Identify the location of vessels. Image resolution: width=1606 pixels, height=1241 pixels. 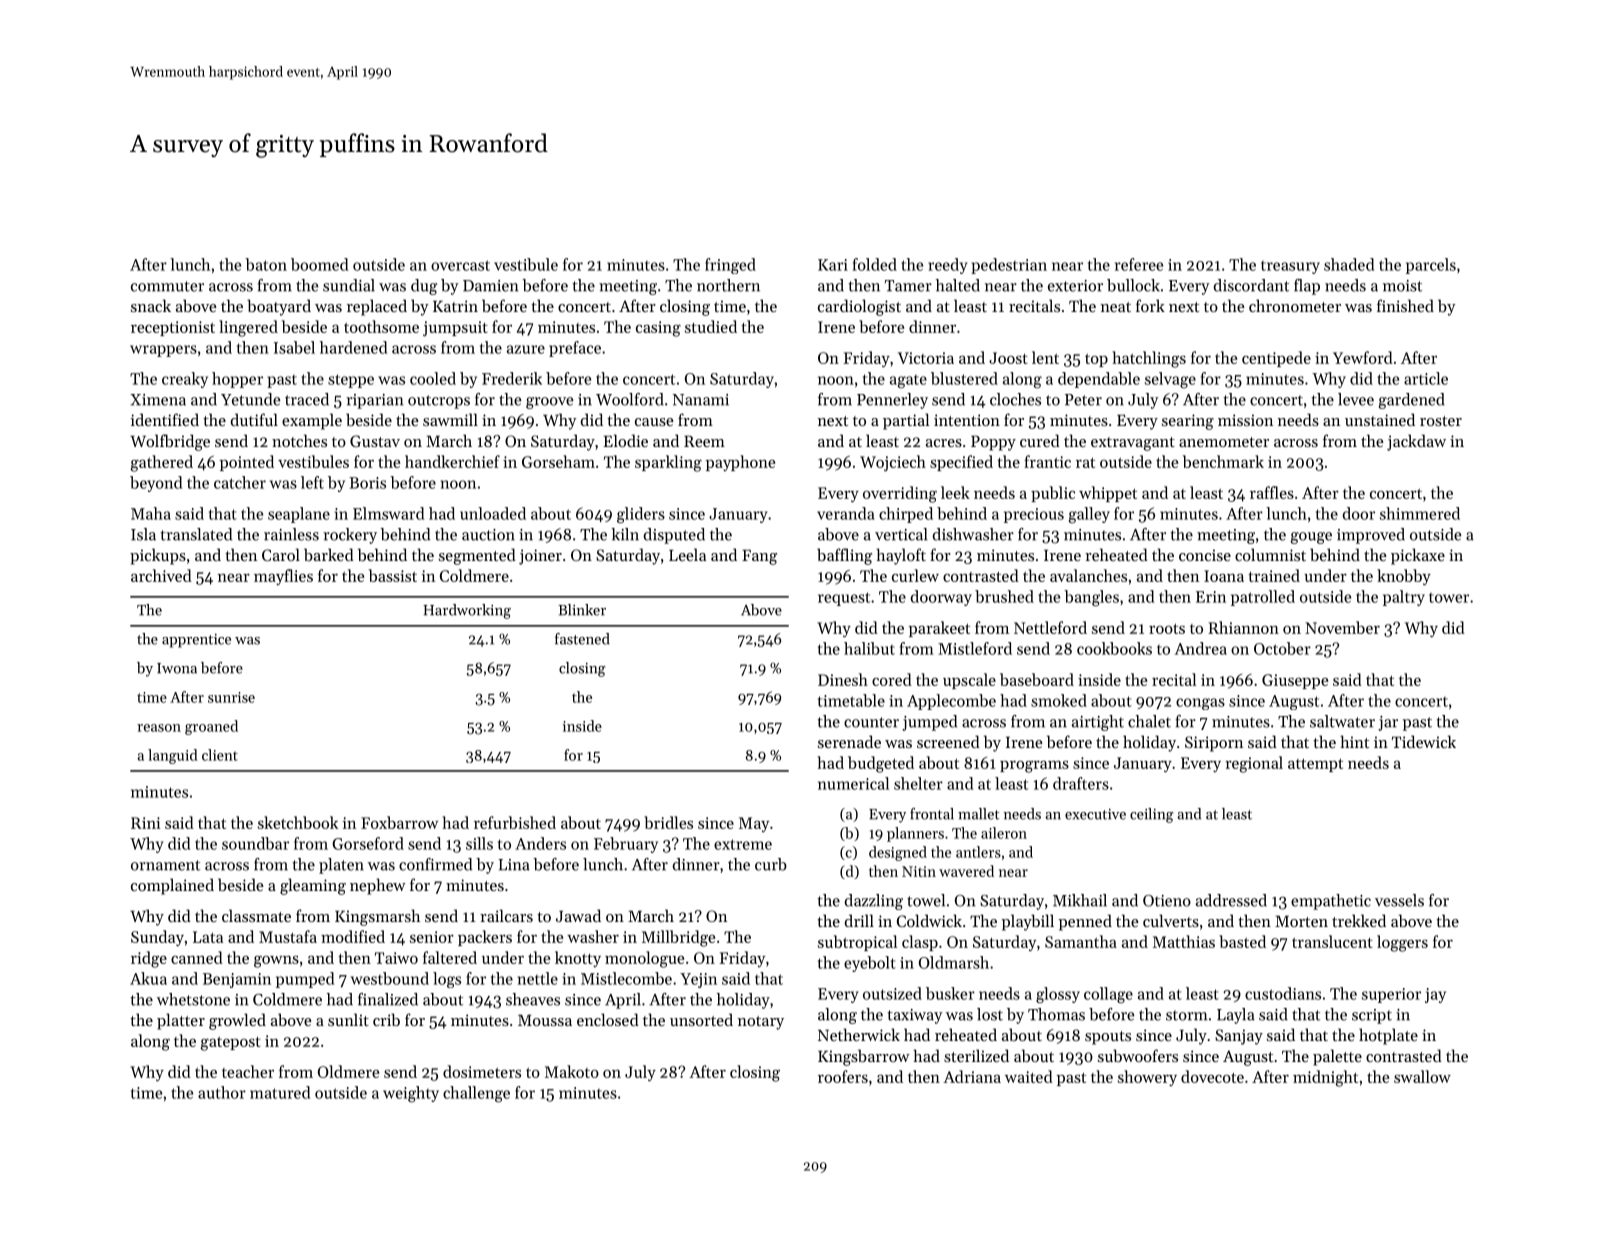
(1399, 900).
